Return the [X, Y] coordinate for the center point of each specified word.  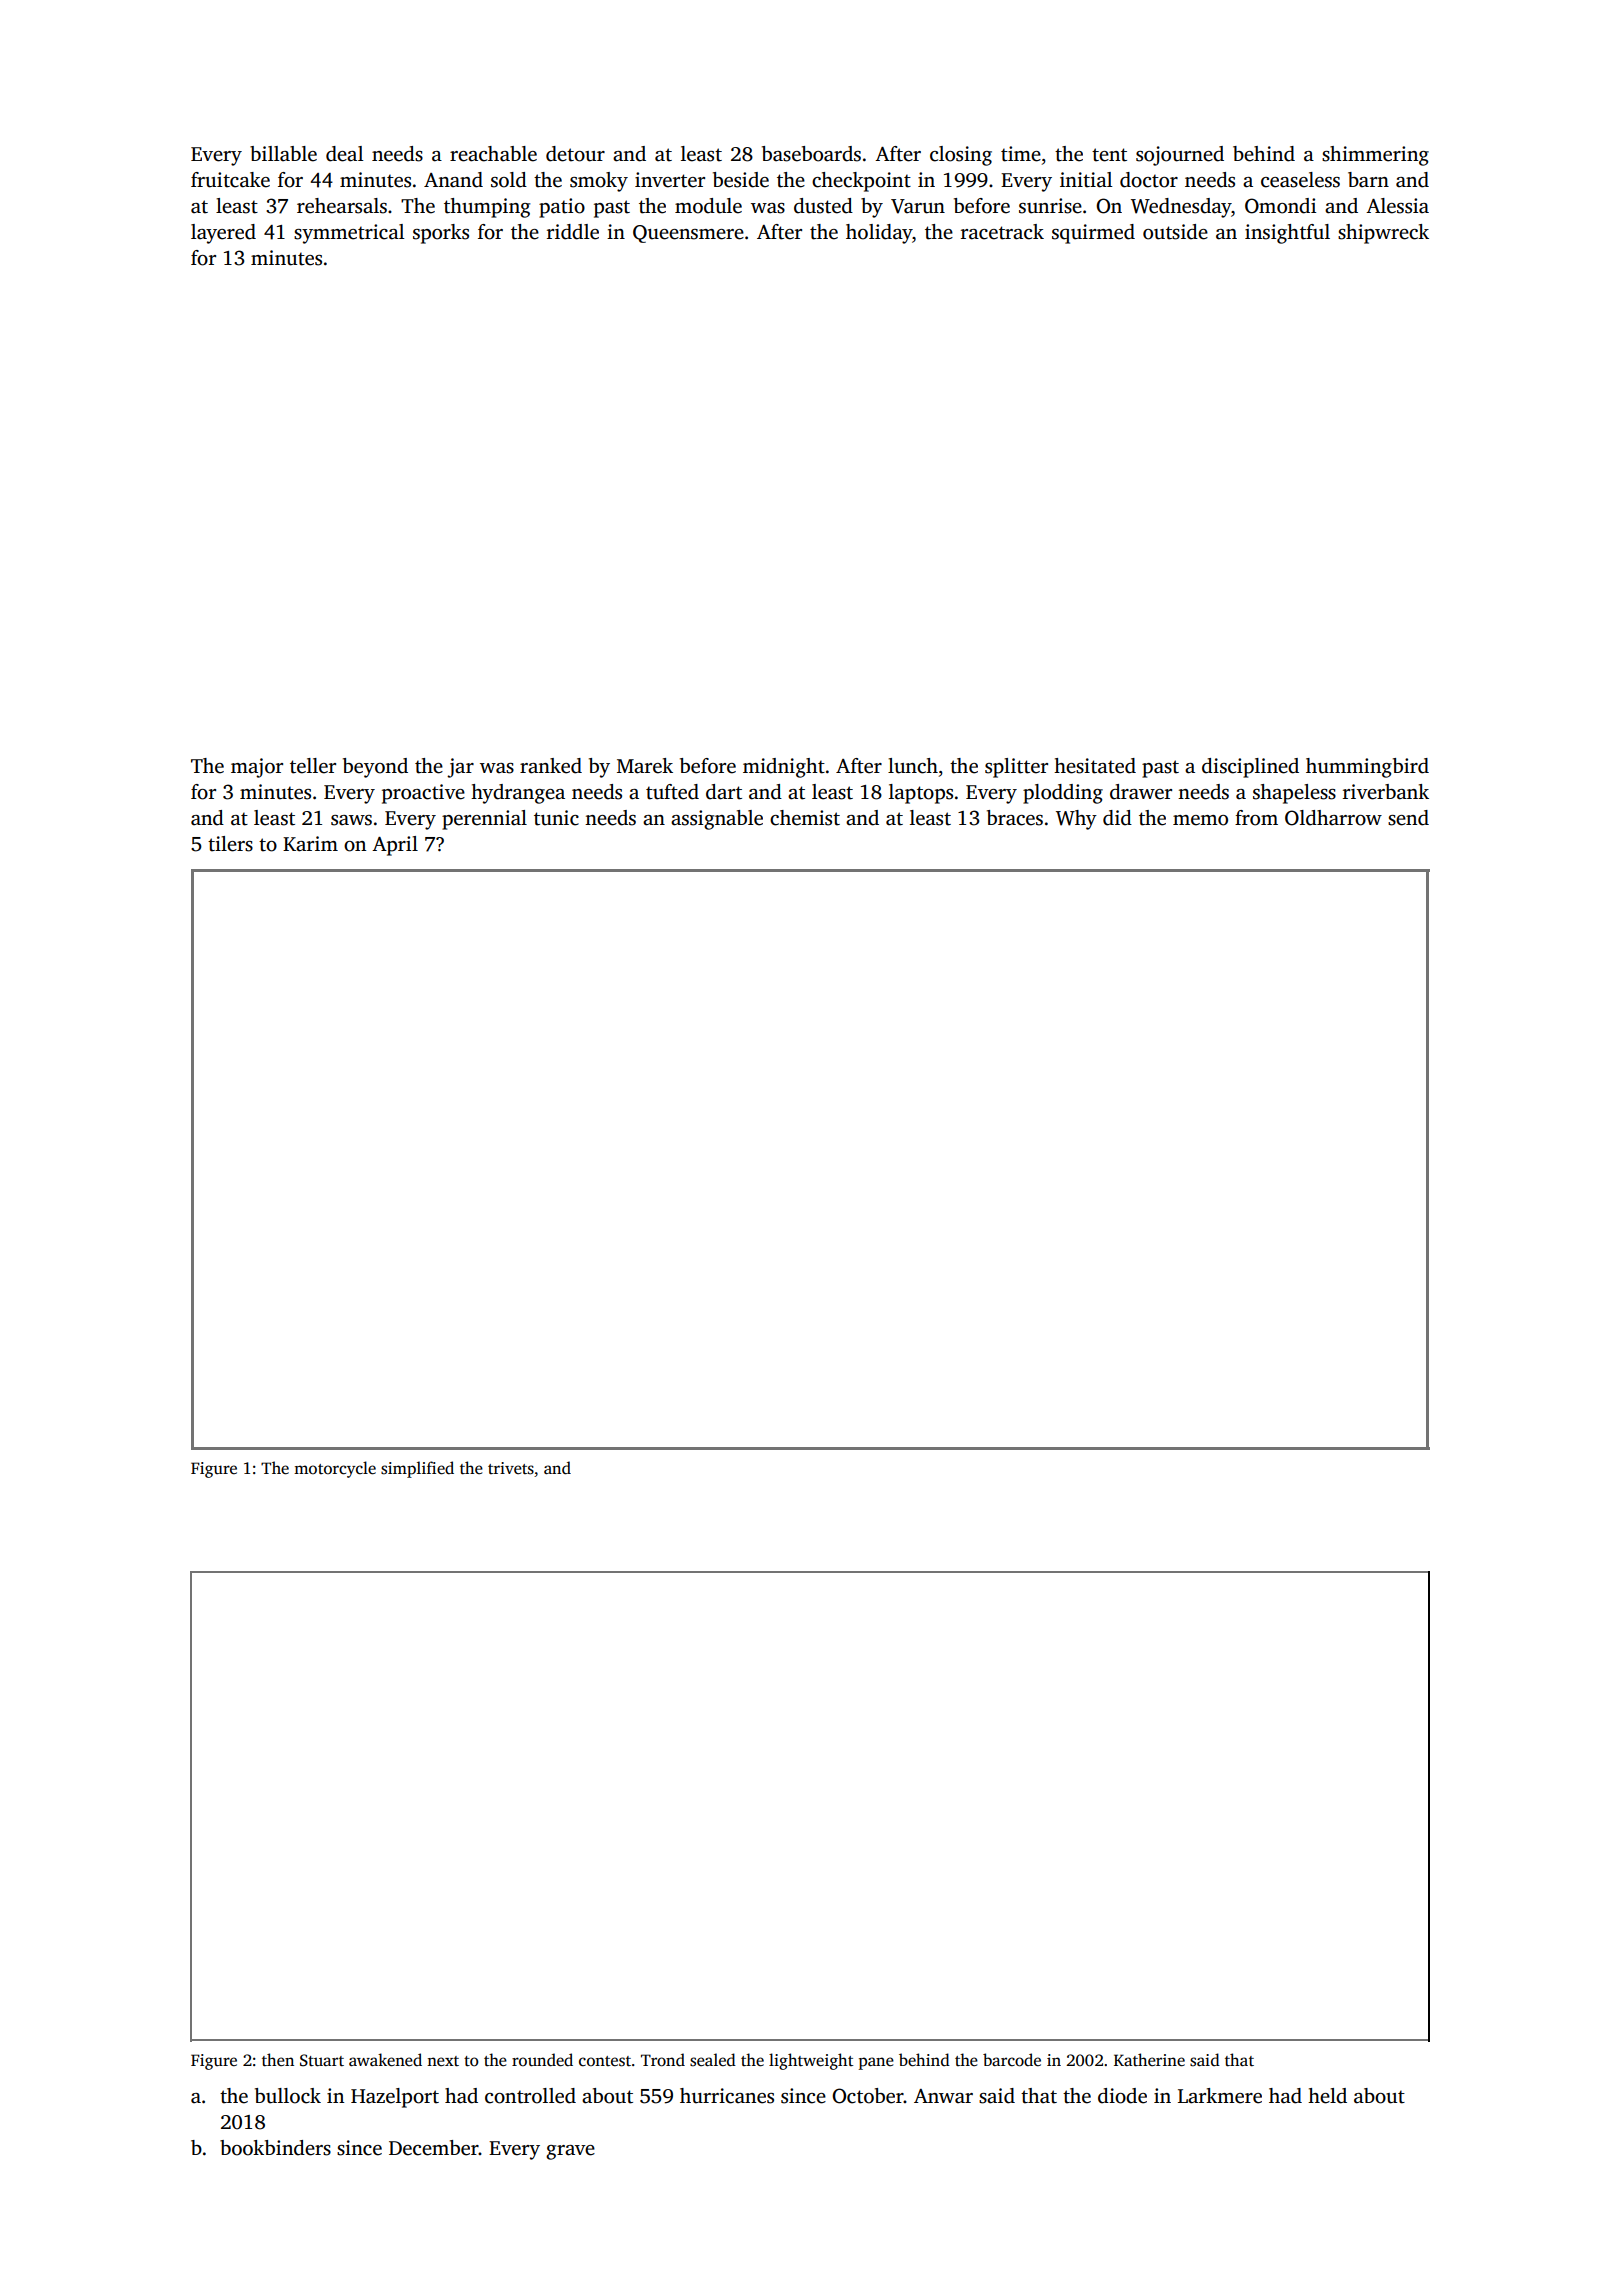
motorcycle [335, 1469]
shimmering [1375, 156]
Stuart [322, 2060]
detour [575, 154]
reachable [493, 154]
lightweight [811, 2061]
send [1408, 818]
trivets [511, 1468]
